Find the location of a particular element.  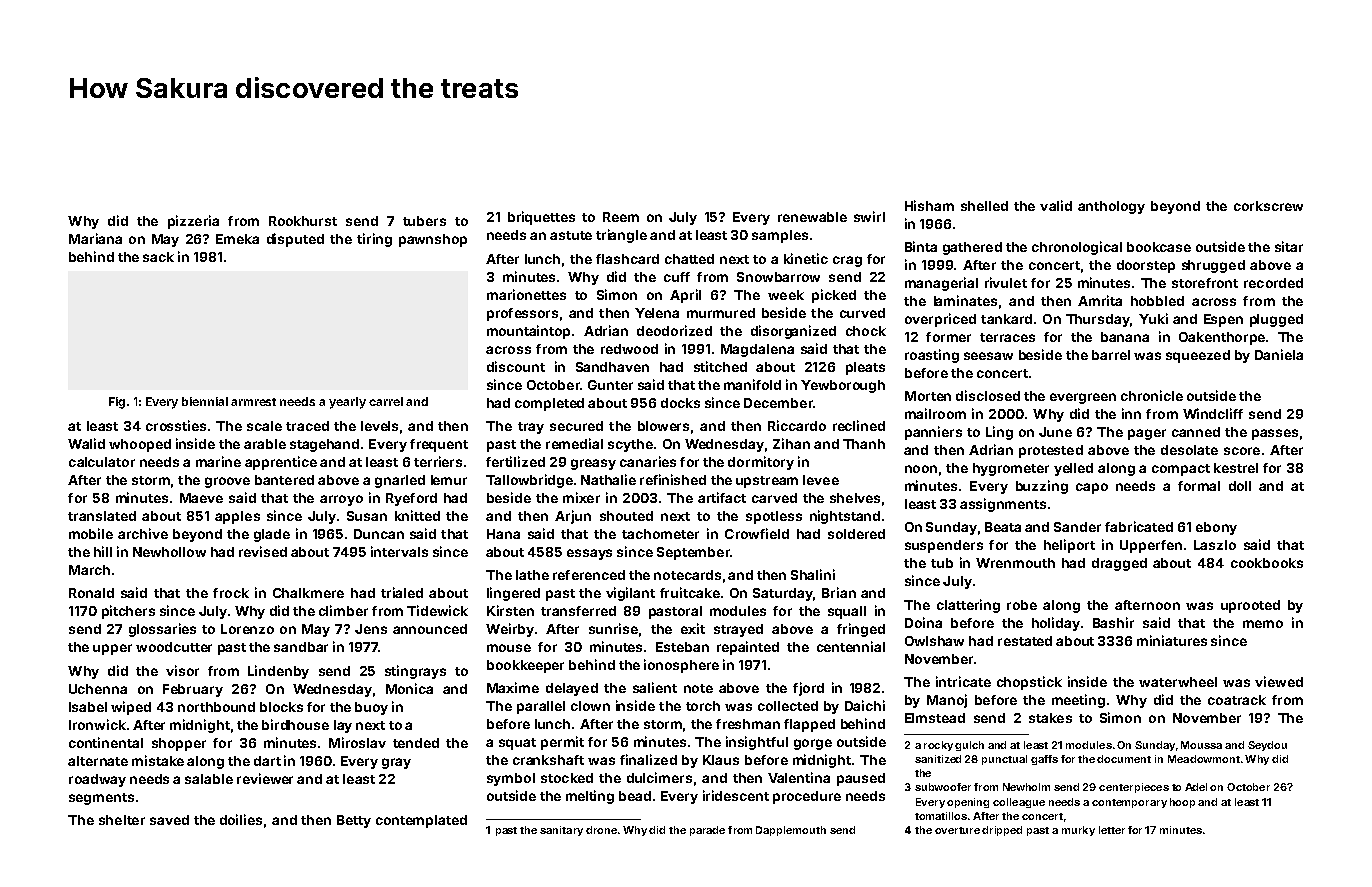

recorded is located at coordinates (1273, 283).
